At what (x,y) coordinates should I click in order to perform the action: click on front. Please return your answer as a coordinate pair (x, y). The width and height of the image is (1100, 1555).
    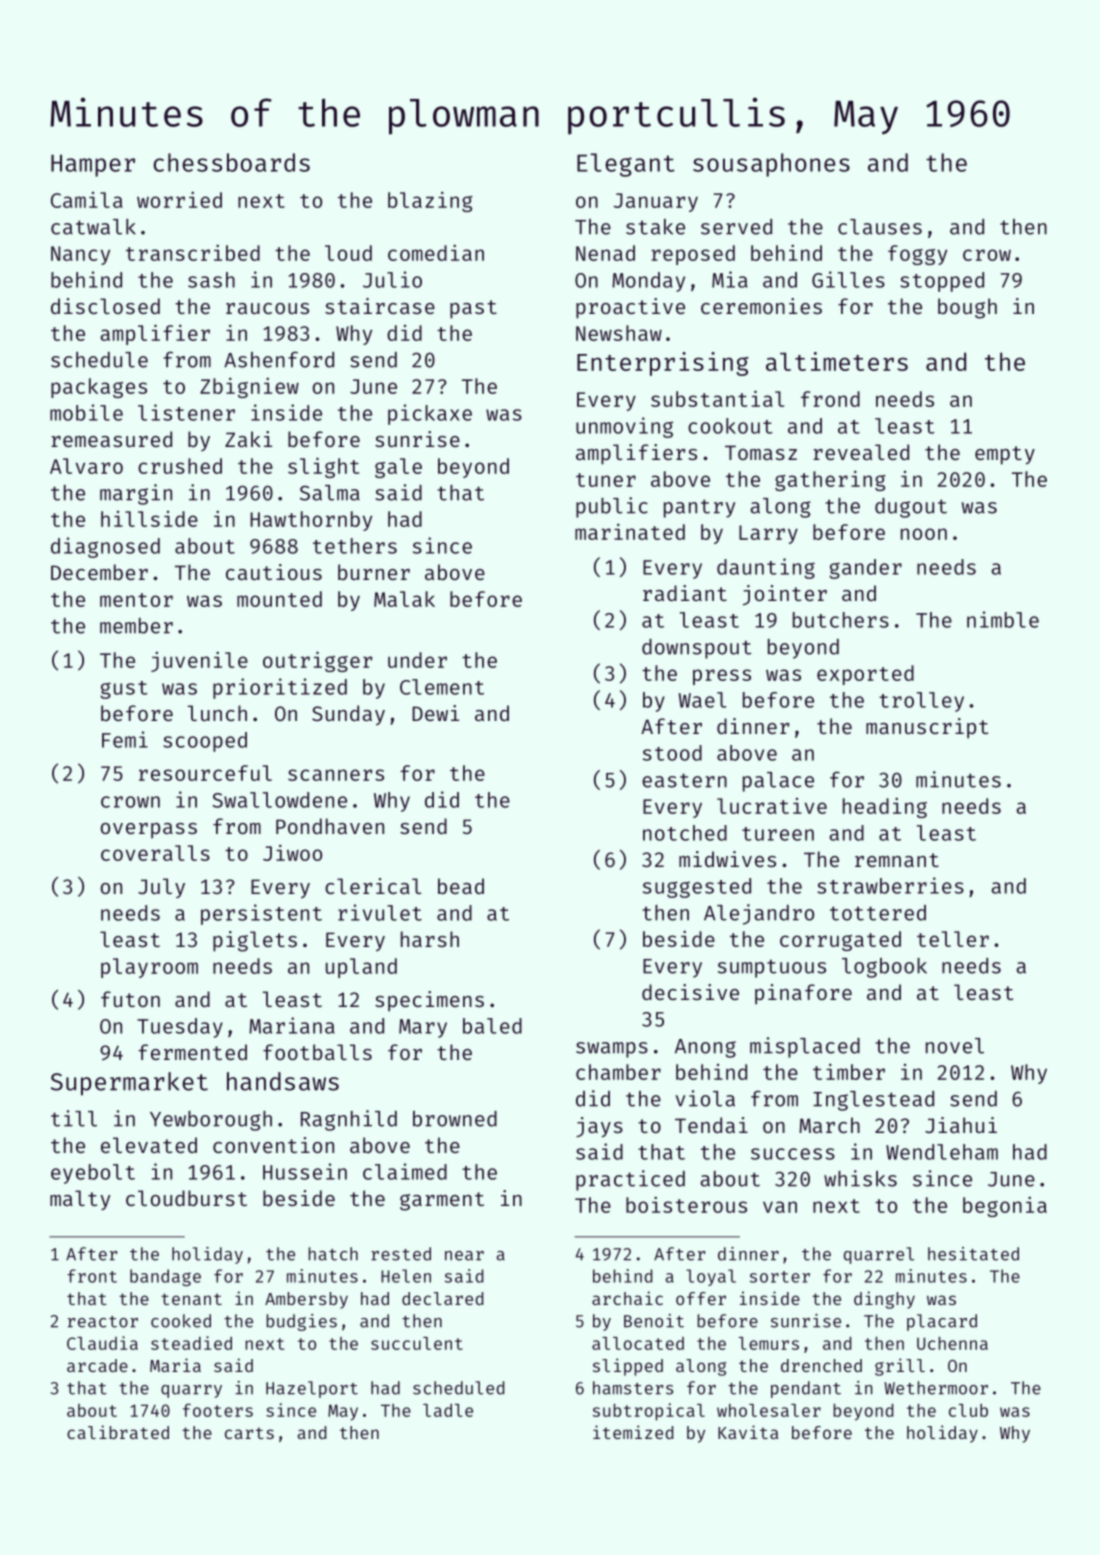
    Looking at the image, I should click on (92, 1276).
